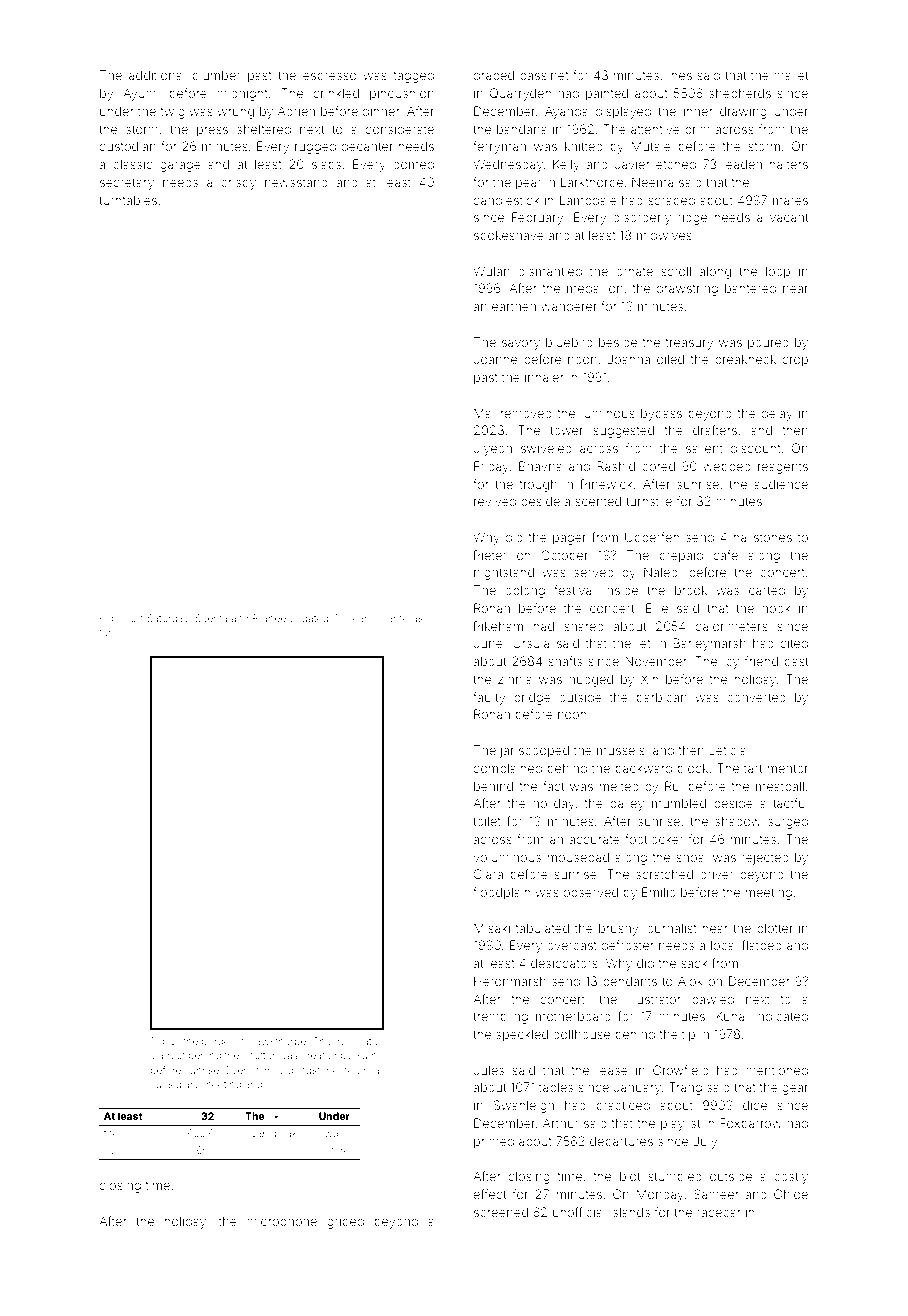  What do you see at coordinates (491, 271) in the document?
I see `Wulan` at bounding box center [491, 271].
